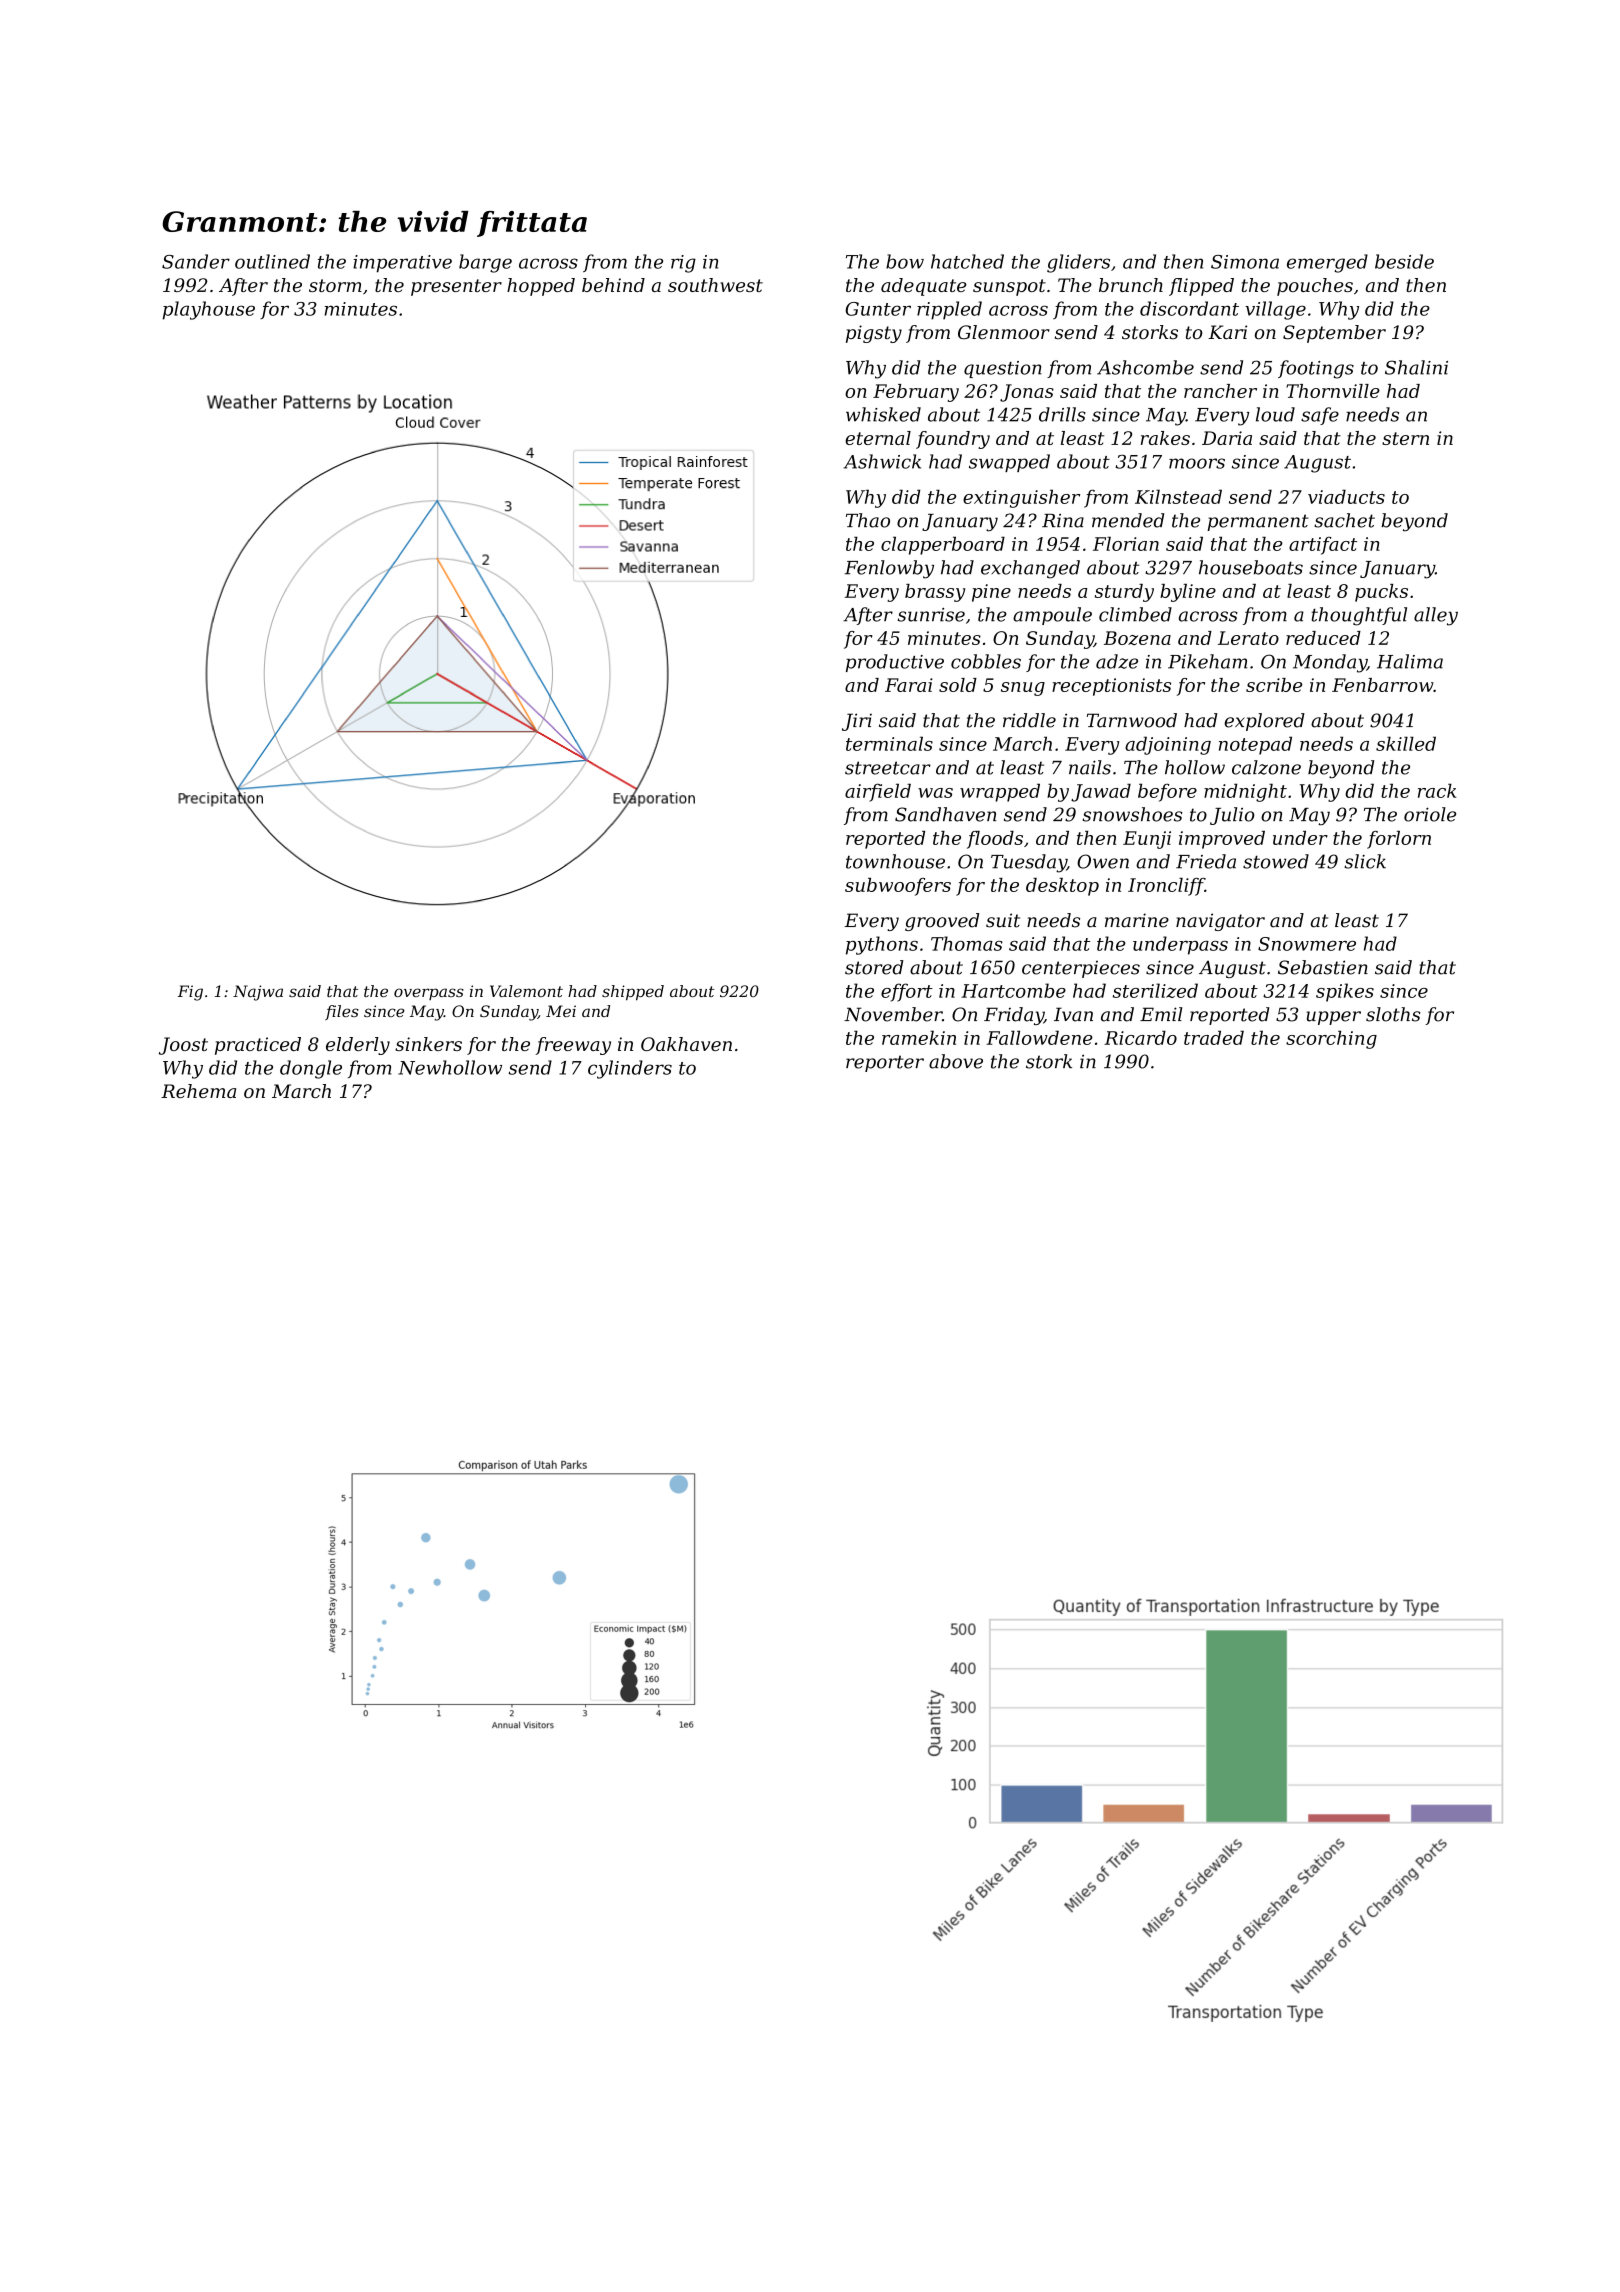  Describe the element at coordinates (857, 722) in the page. I see `Jiri` at that location.
